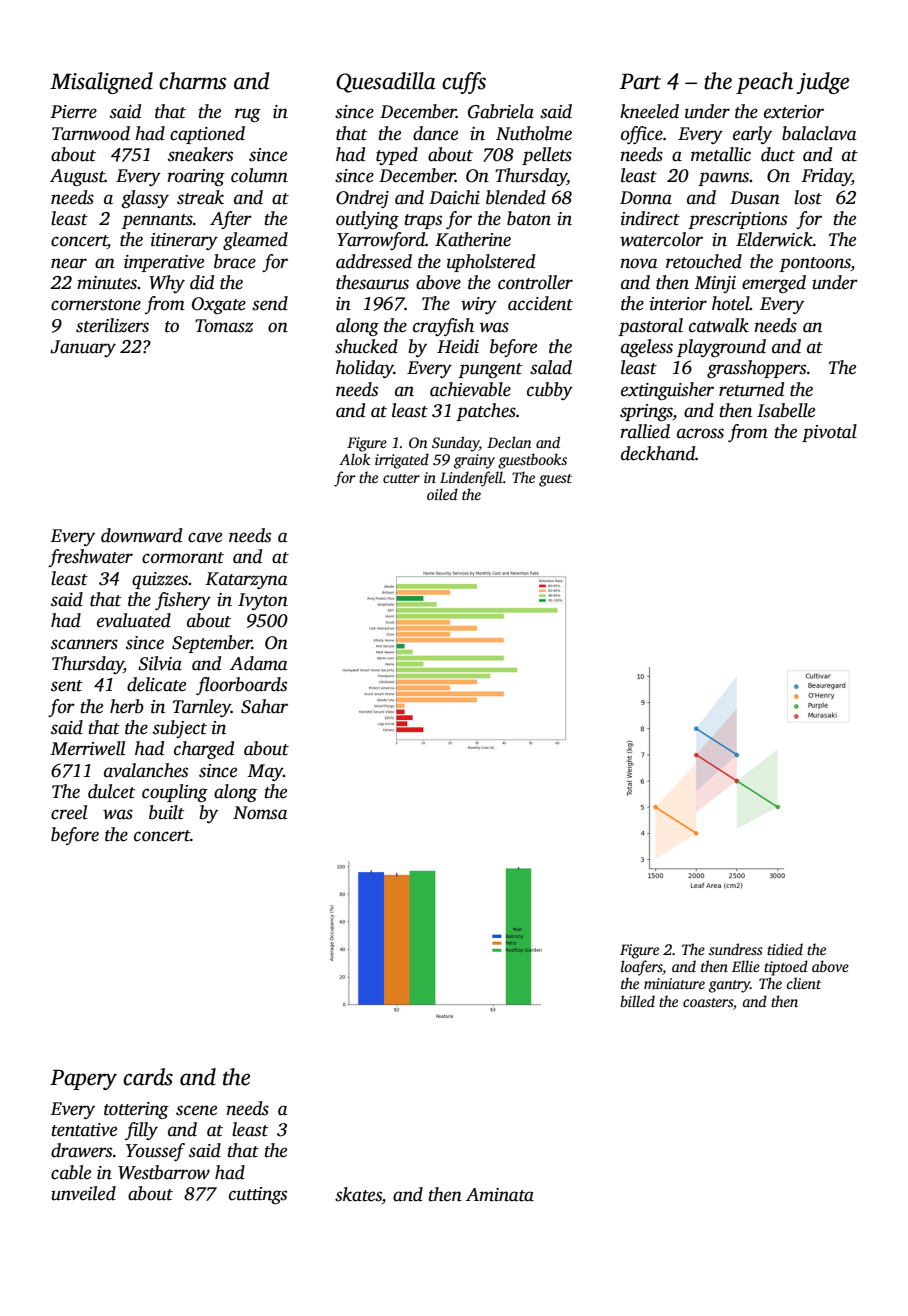 Image resolution: width=908 pixels, height=1316 pixels. What do you see at coordinates (101, 83) in the screenshot?
I see `Misaligned` at bounding box center [101, 83].
